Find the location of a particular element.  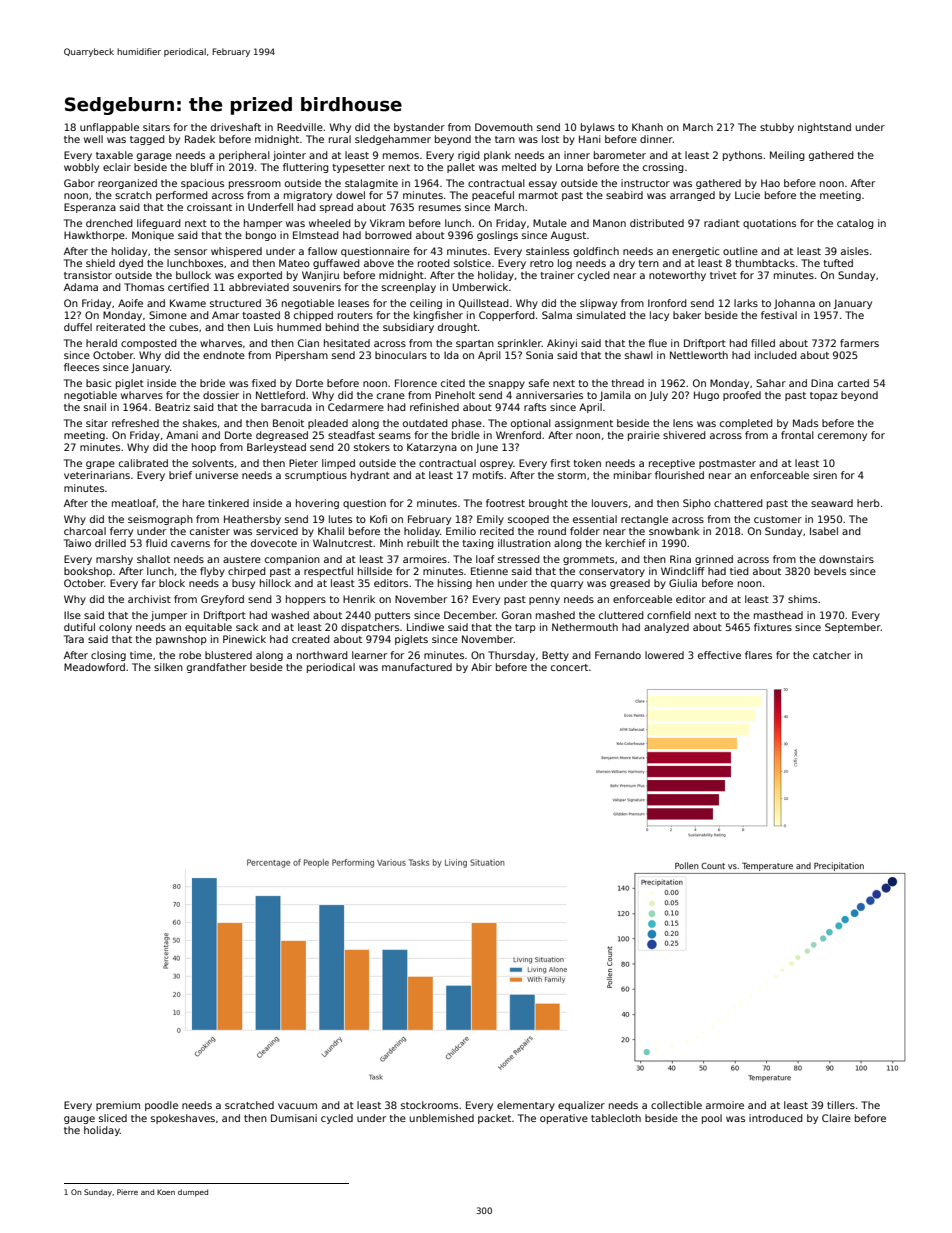

tillers is located at coordinates (841, 1105).
